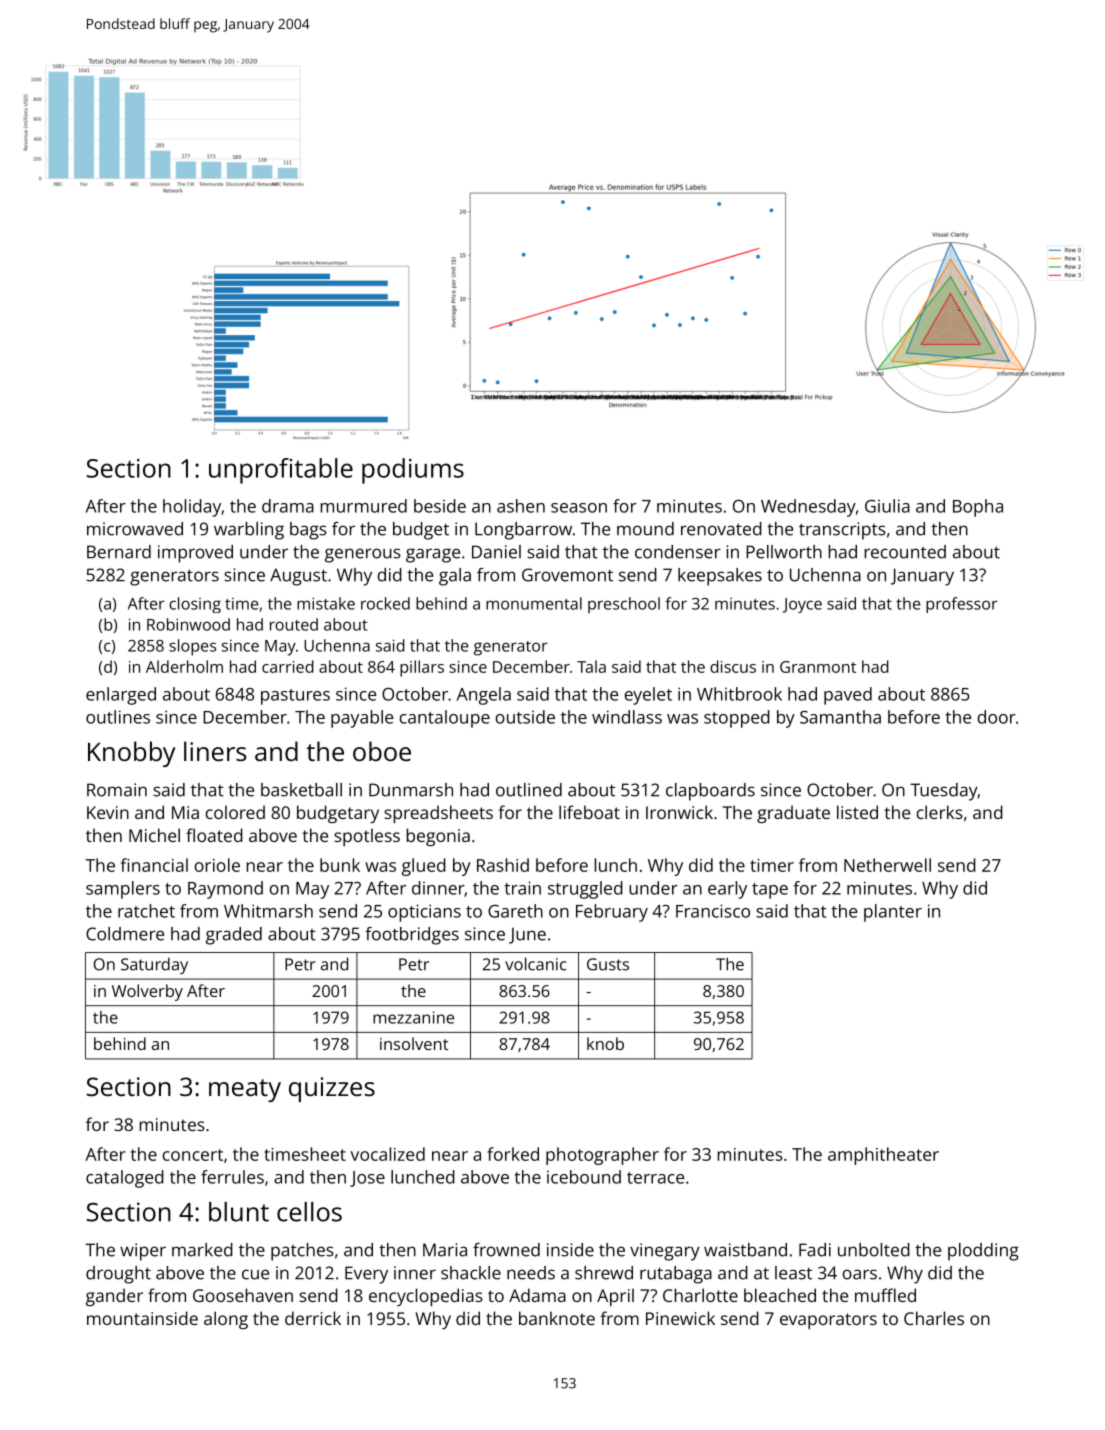 The image size is (1105, 1430). I want to click on graded, so click(234, 936).
